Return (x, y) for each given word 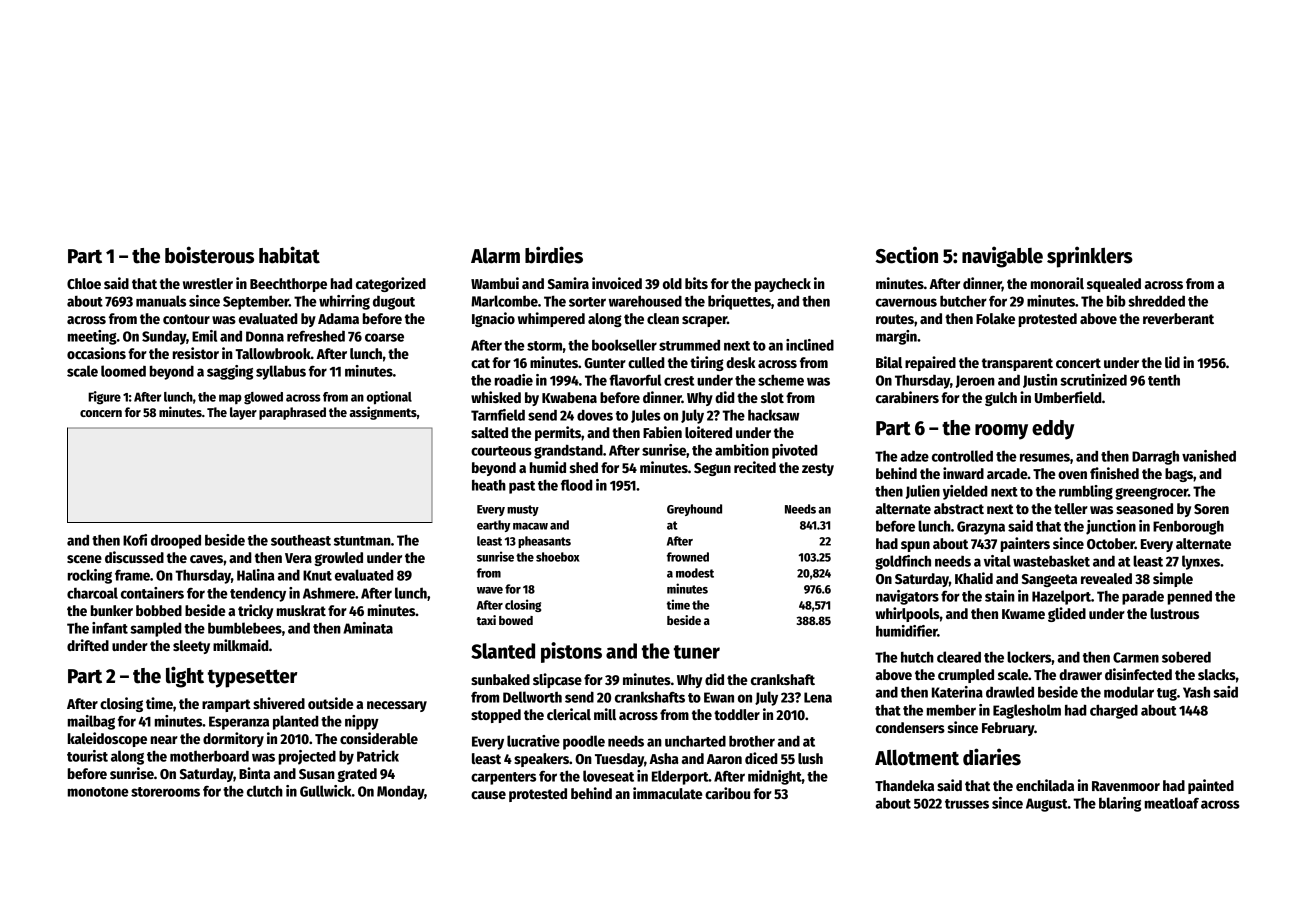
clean (663, 318)
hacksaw (774, 415)
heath (489, 485)
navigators (907, 597)
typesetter (252, 678)
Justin (1040, 381)
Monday (400, 793)
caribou (727, 793)
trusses (967, 804)
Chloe (84, 283)
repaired (930, 363)
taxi (486, 620)
